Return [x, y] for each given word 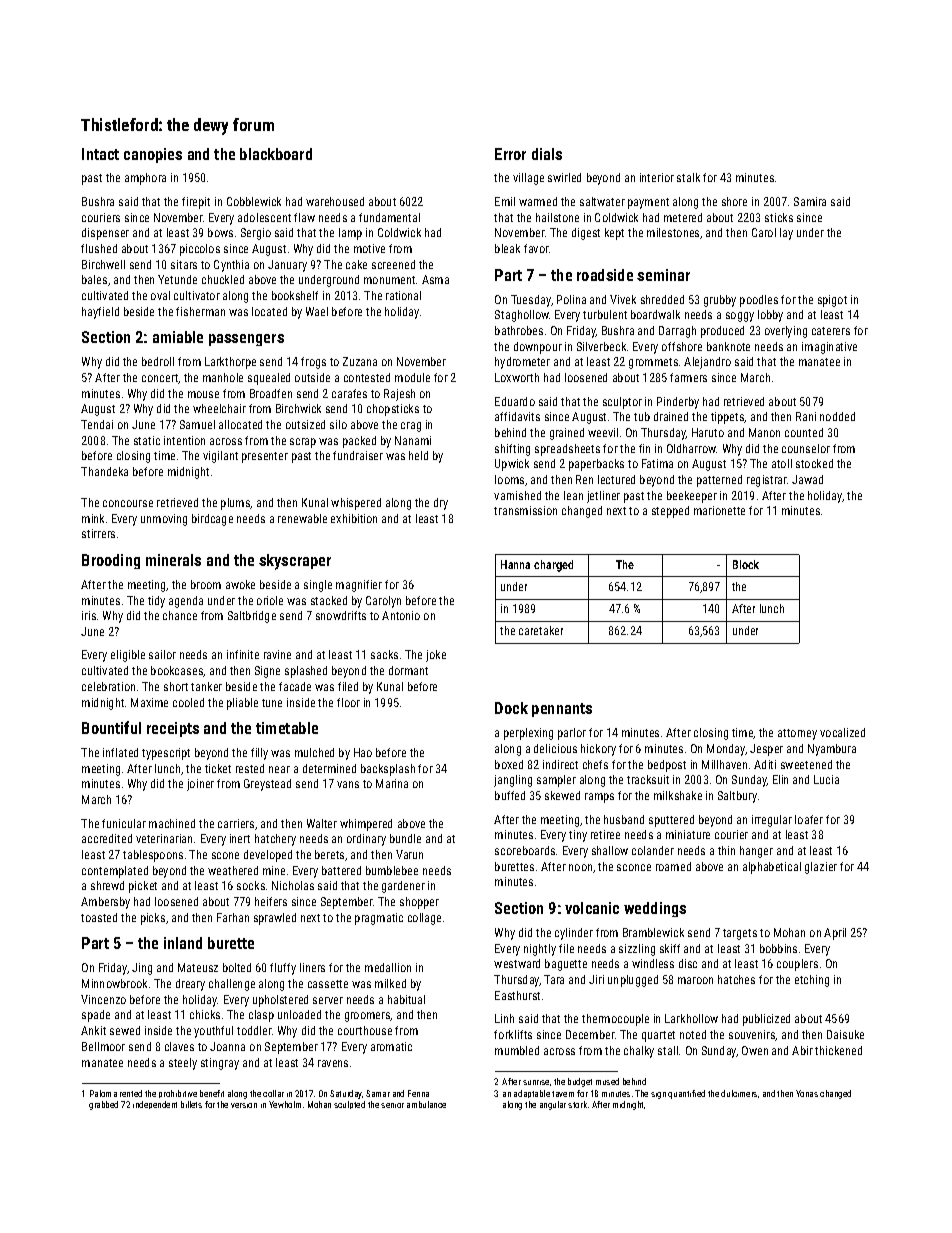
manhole [223, 377]
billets [191, 1104]
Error [510, 154]
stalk [688, 177]
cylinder [574, 934]
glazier [821, 868]
